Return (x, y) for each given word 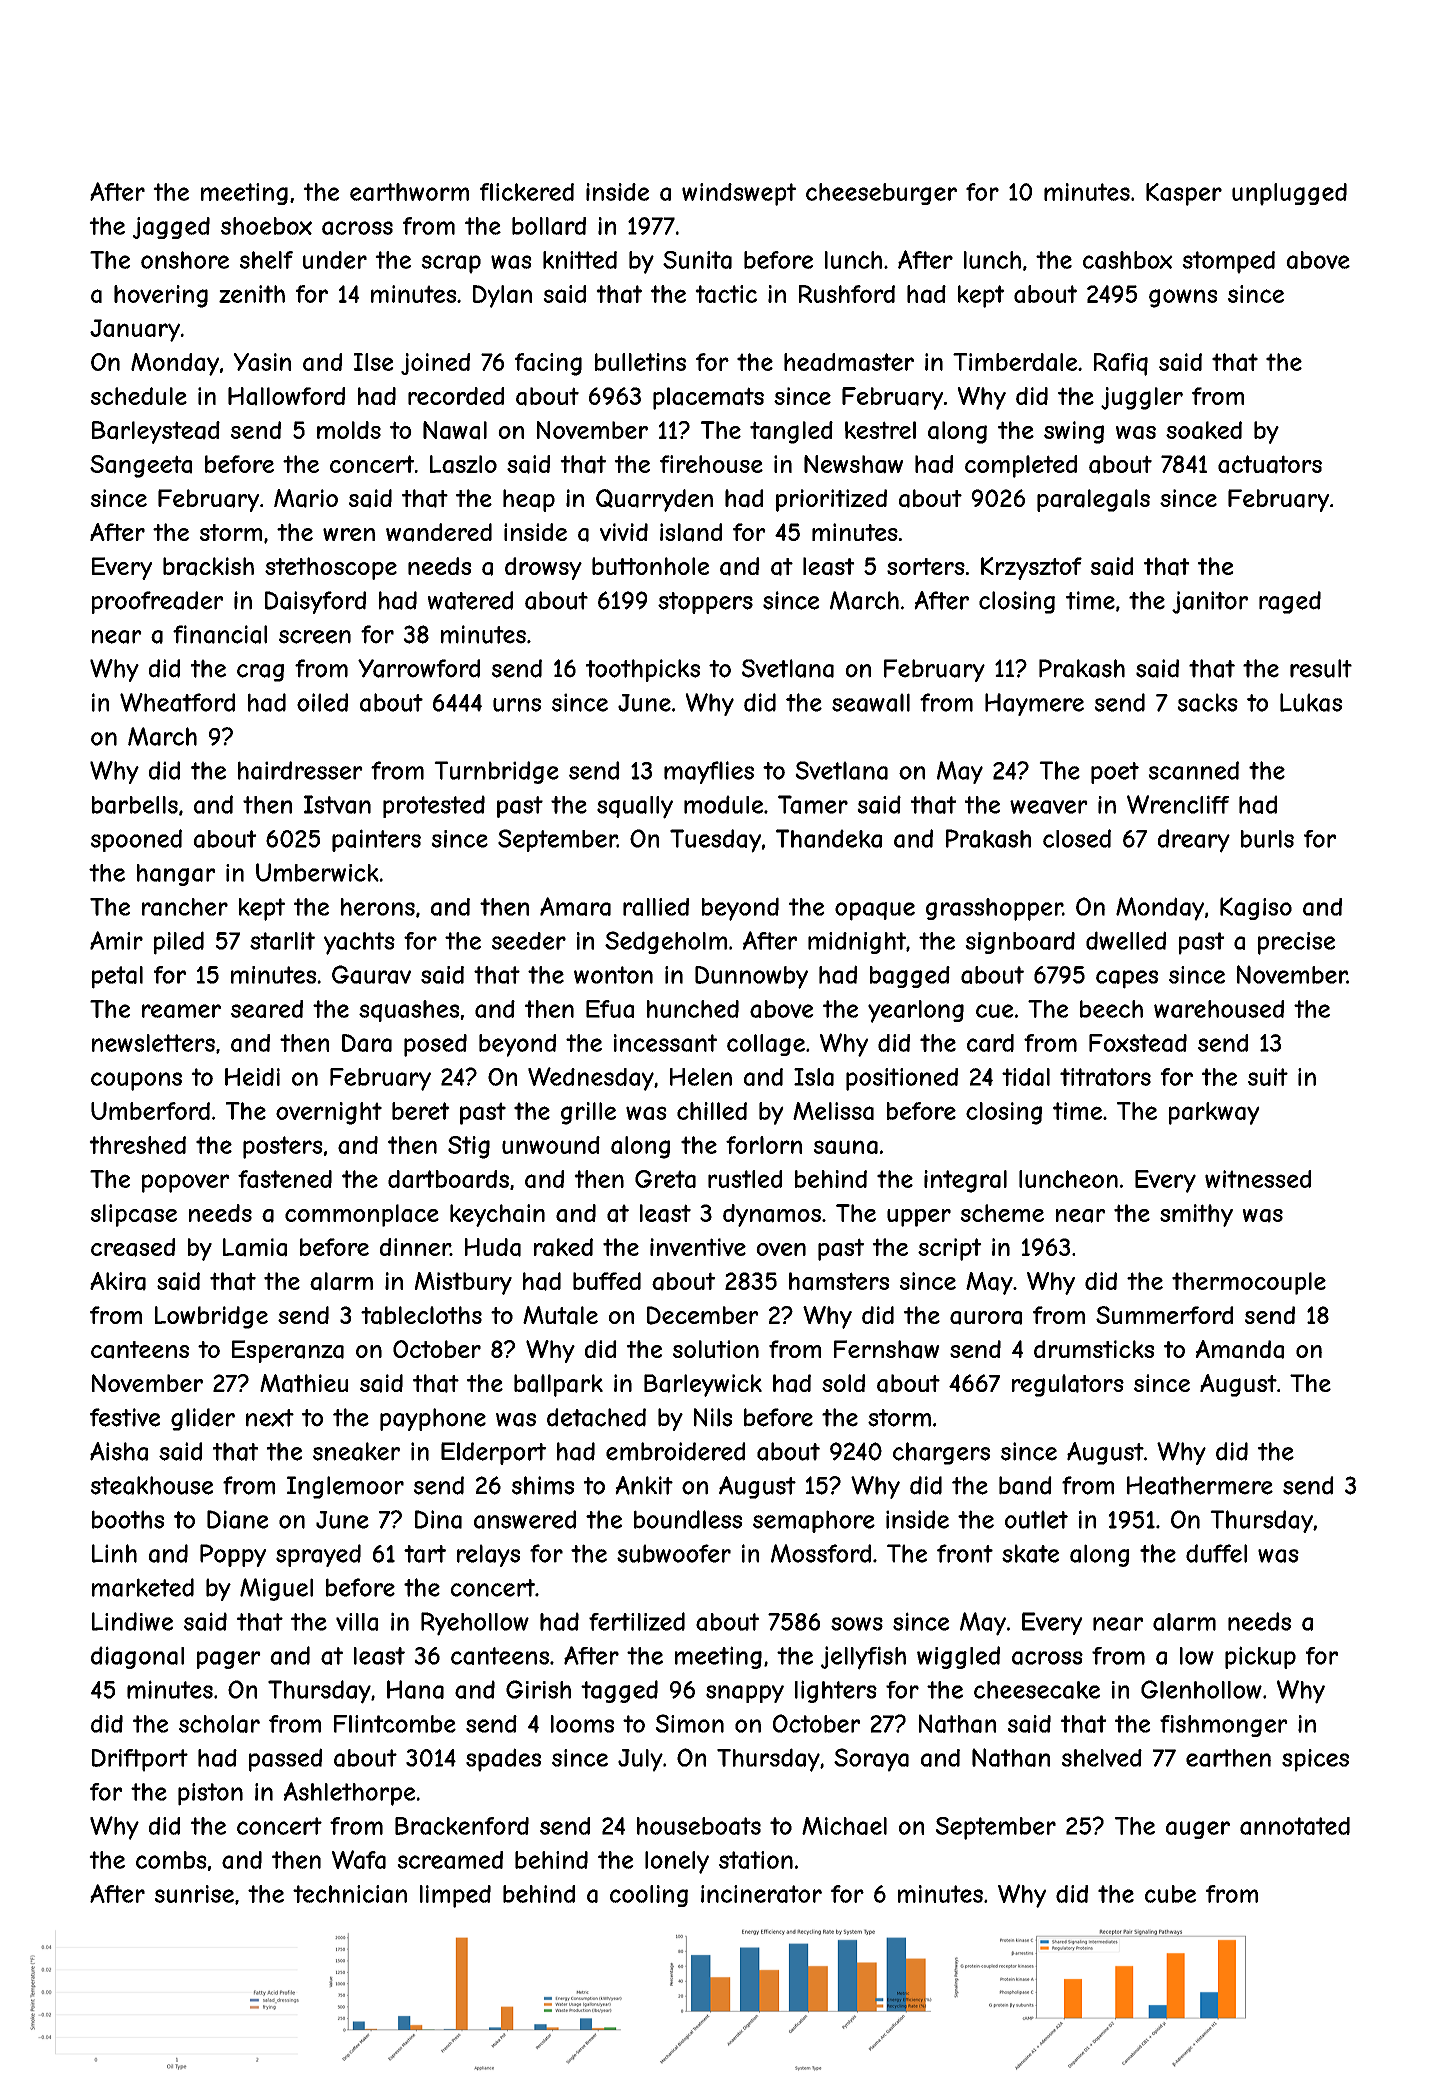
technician (350, 1894)
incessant (665, 1043)
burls (1267, 839)
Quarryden (654, 500)
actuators (1270, 464)
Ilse (374, 362)
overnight (329, 1113)
